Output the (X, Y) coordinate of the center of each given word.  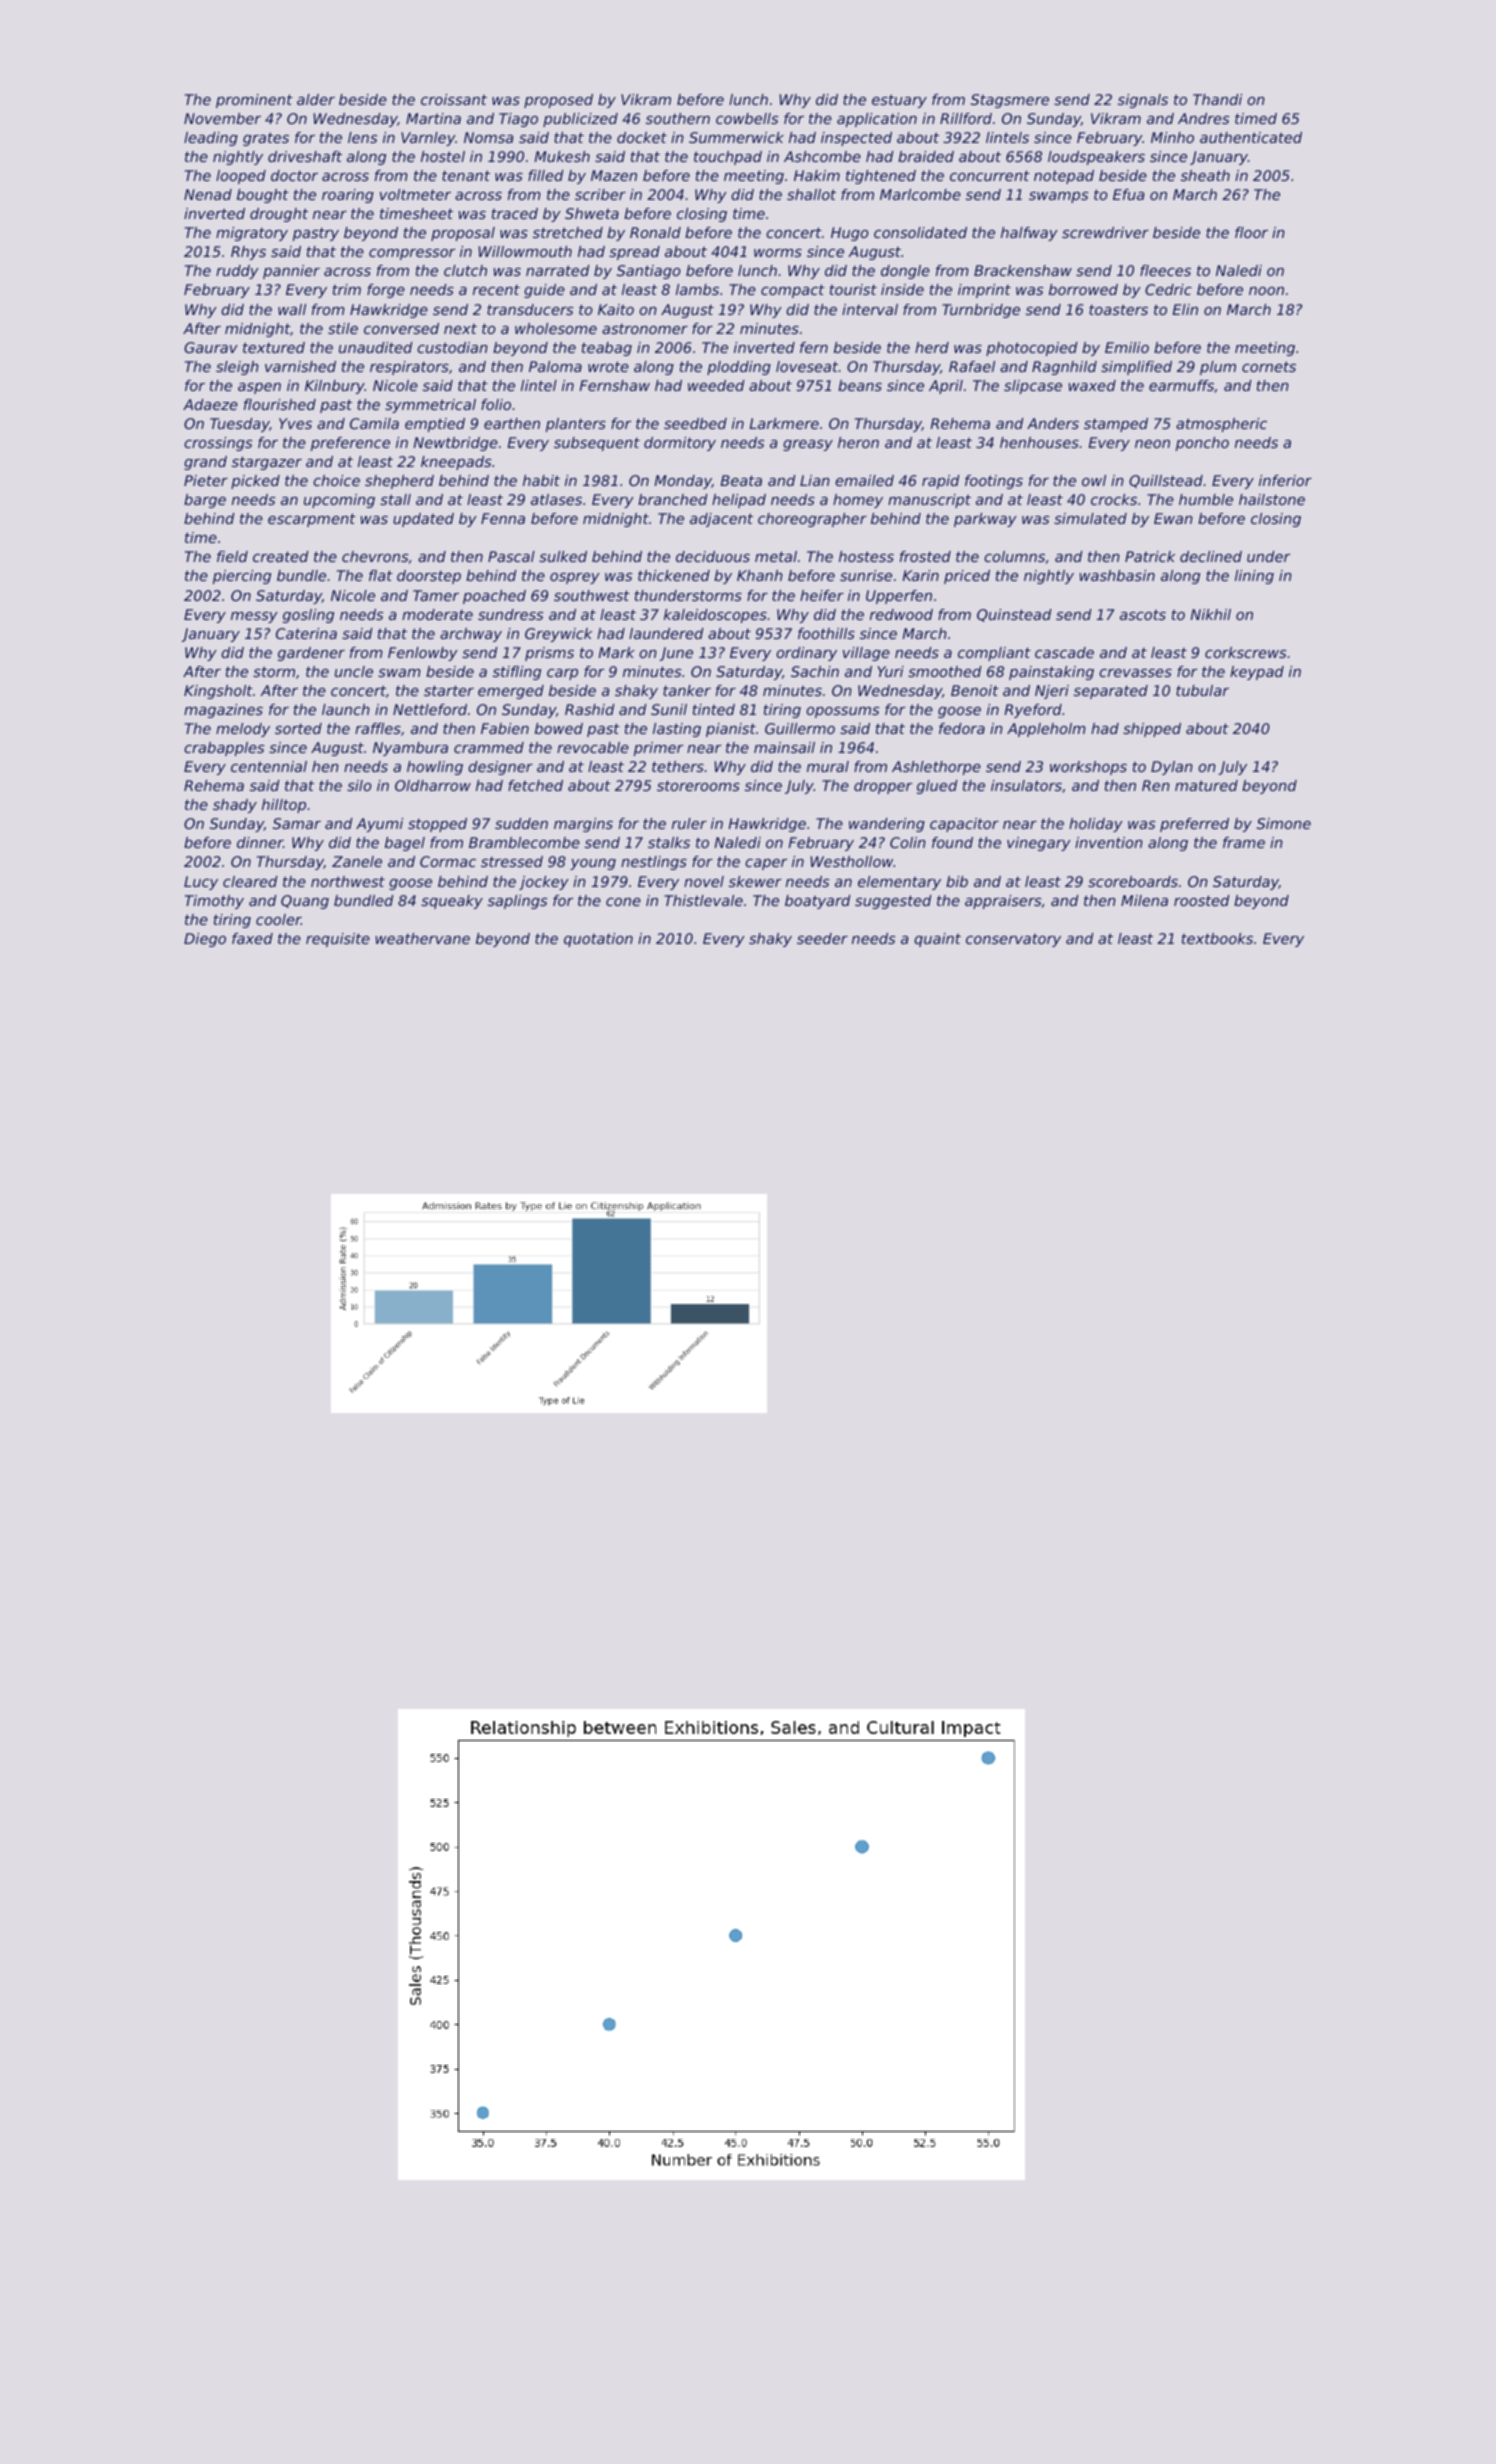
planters (576, 425)
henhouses (1039, 442)
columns (1014, 556)
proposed (558, 101)
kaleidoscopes (715, 616)
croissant (454, 99)
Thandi (1217, 99)
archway (471, 635)
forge (386, 291)
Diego (205, 940)
